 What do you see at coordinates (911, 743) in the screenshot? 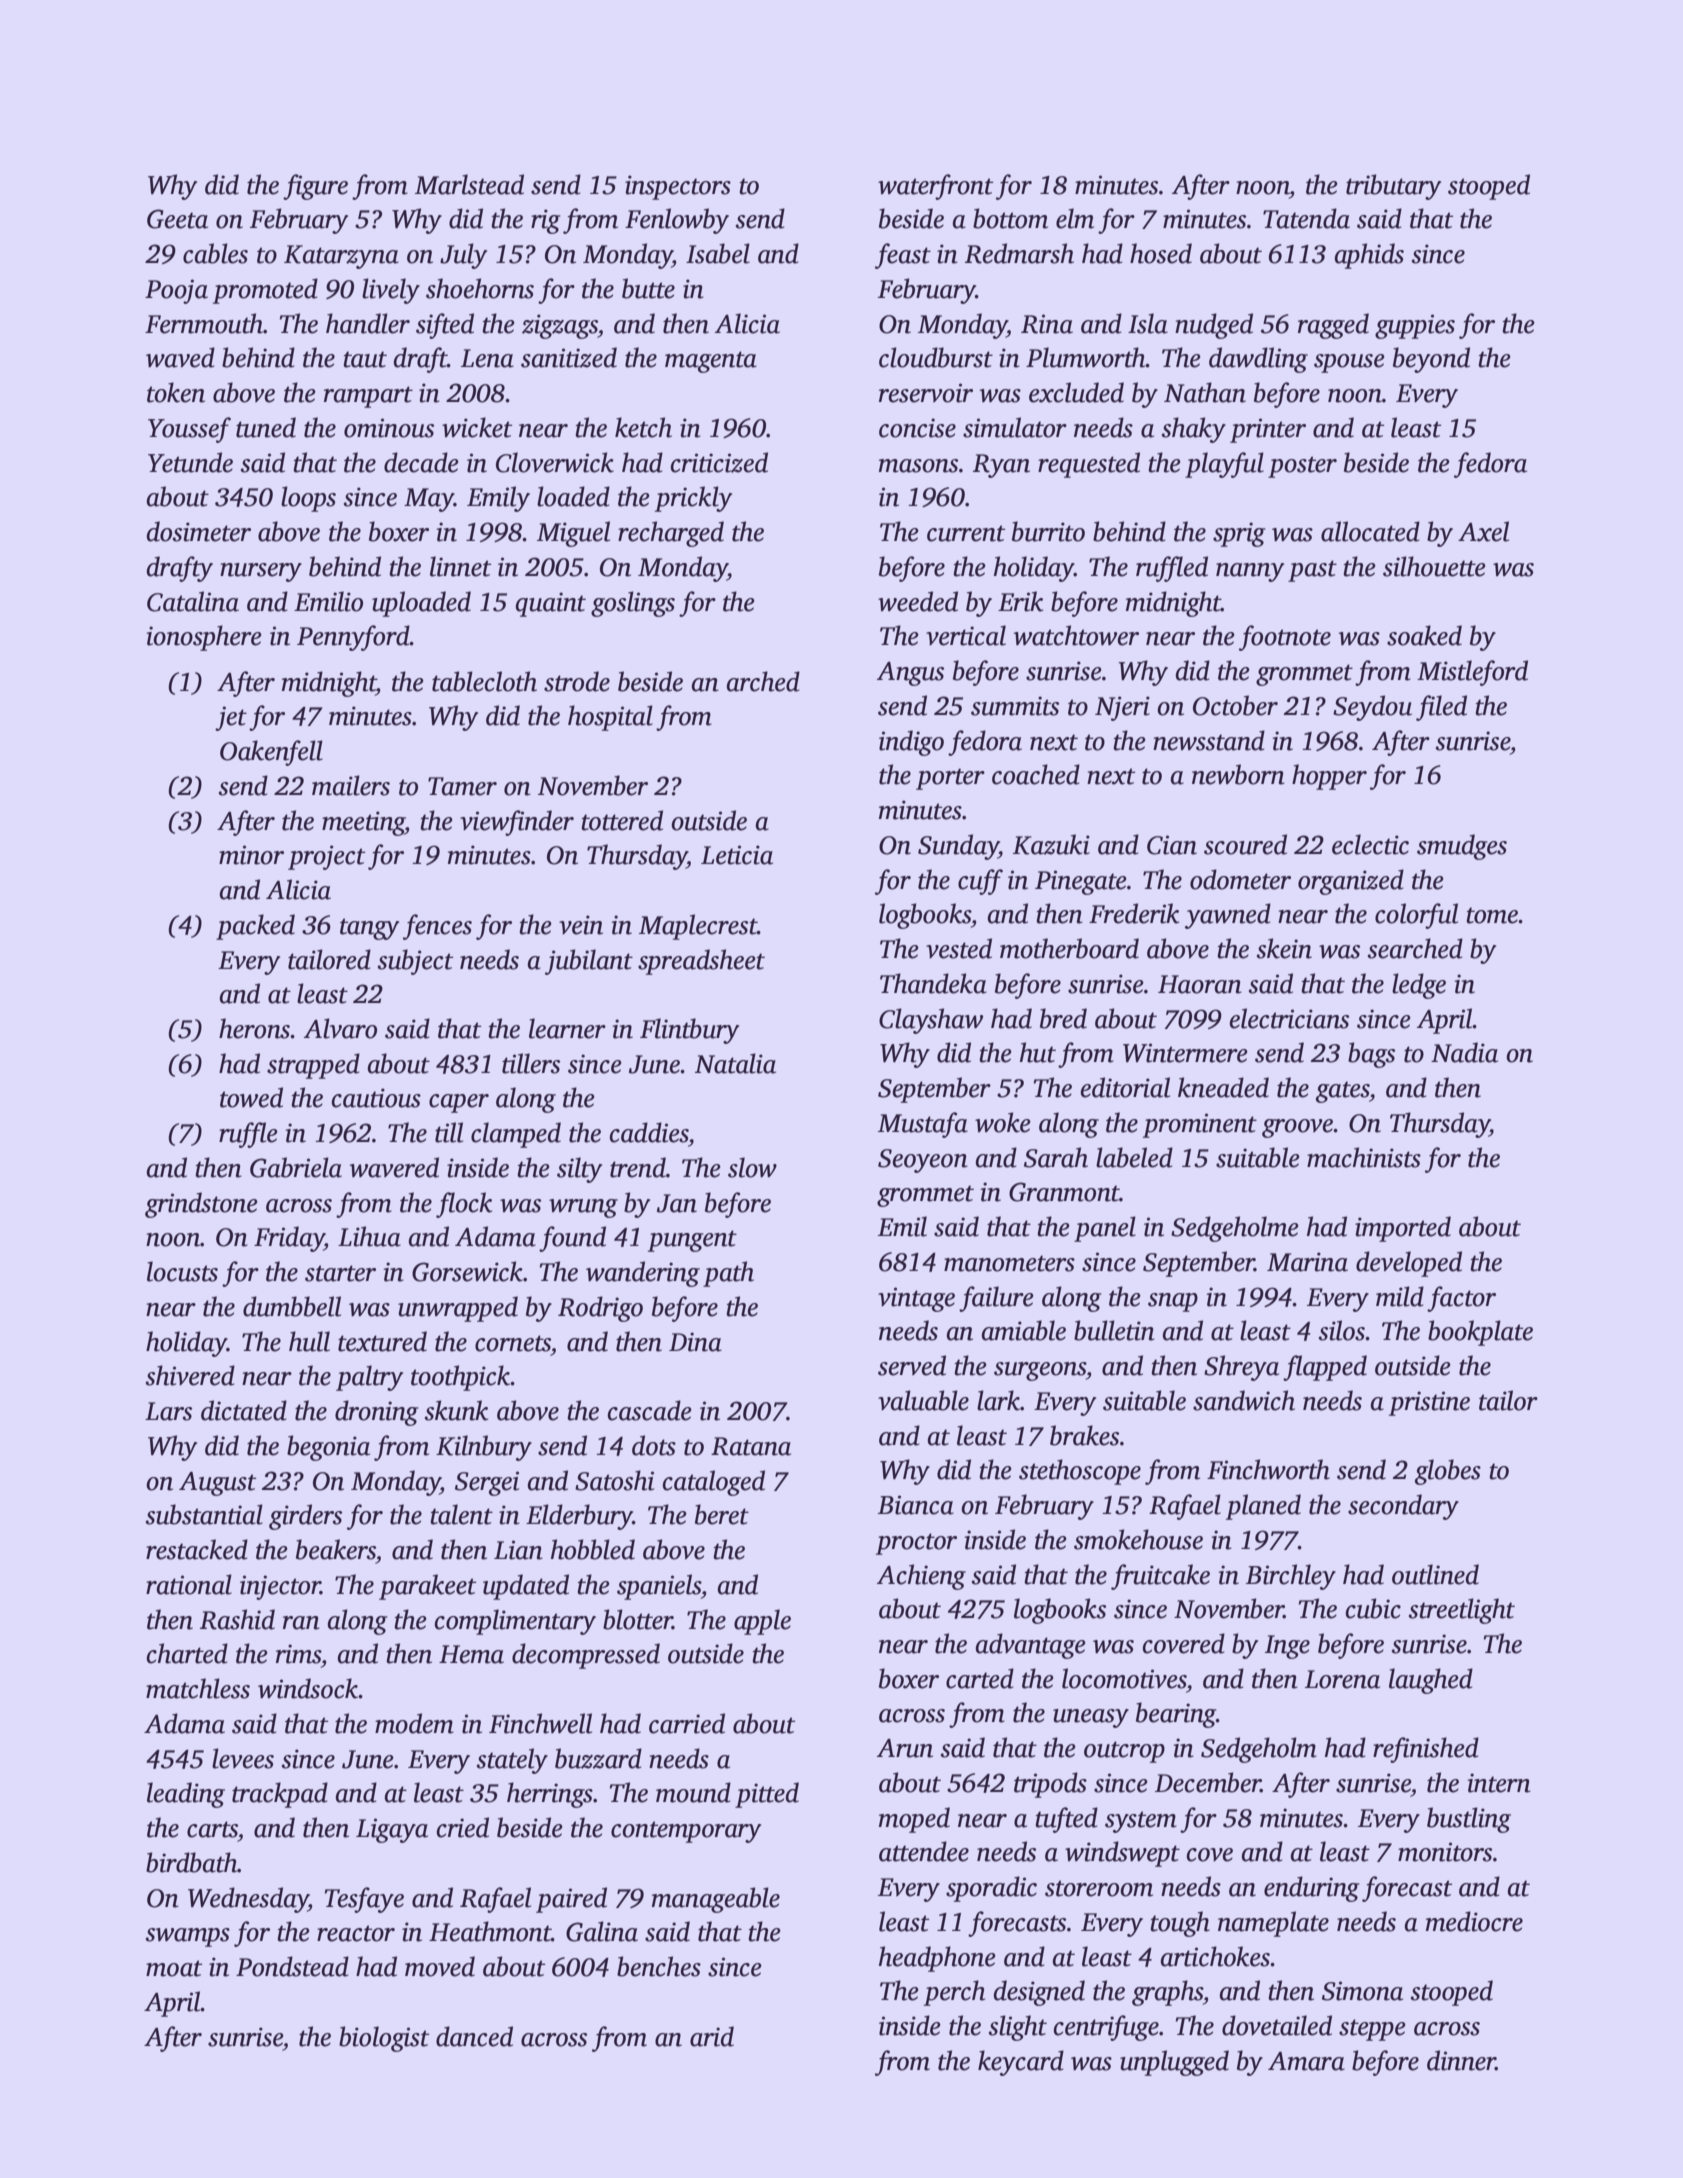
I see `indigo` at bounding box center [911, 743].
